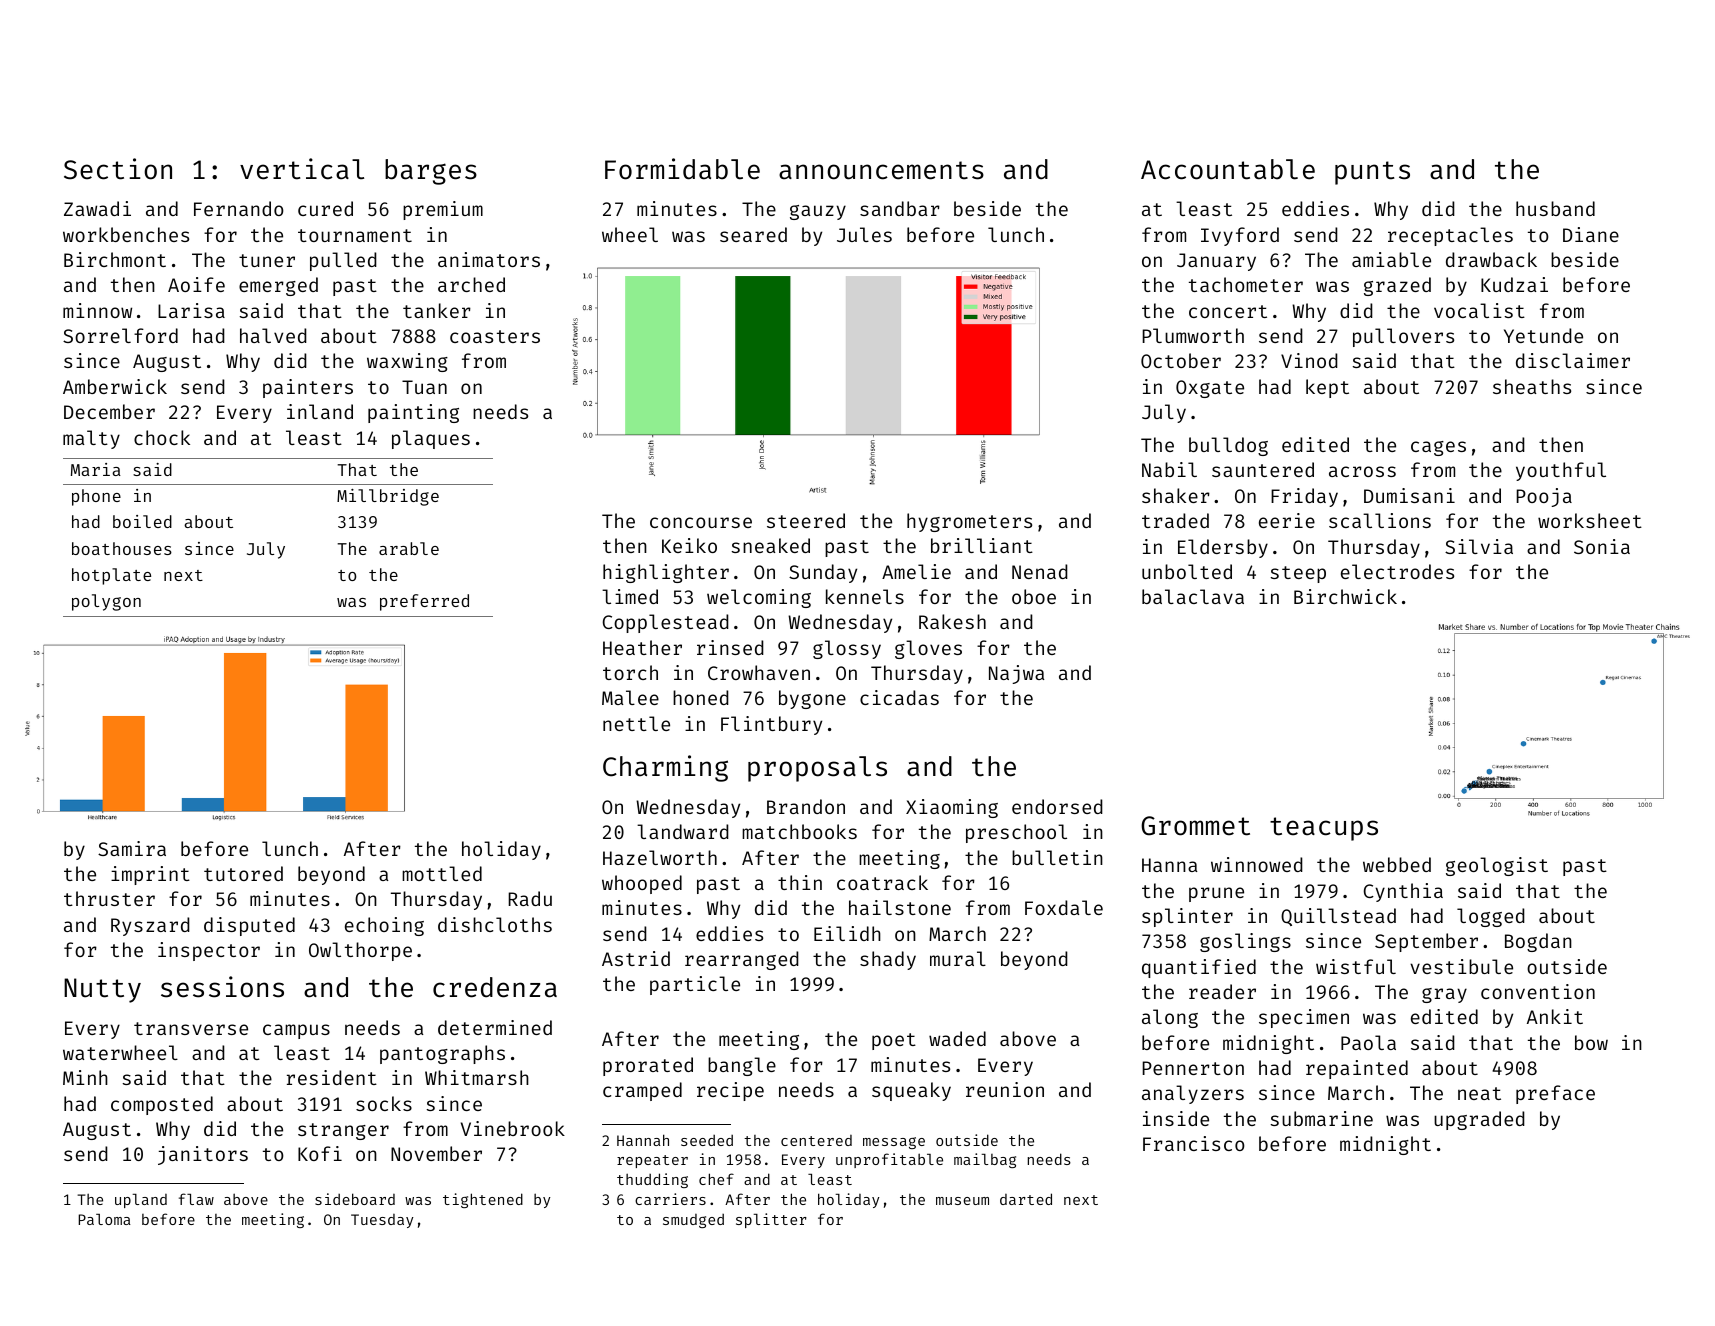 Image resolution: width=1715 pixels, height=1326 pixels. I want to click on teacups, so click(1324, 829).
